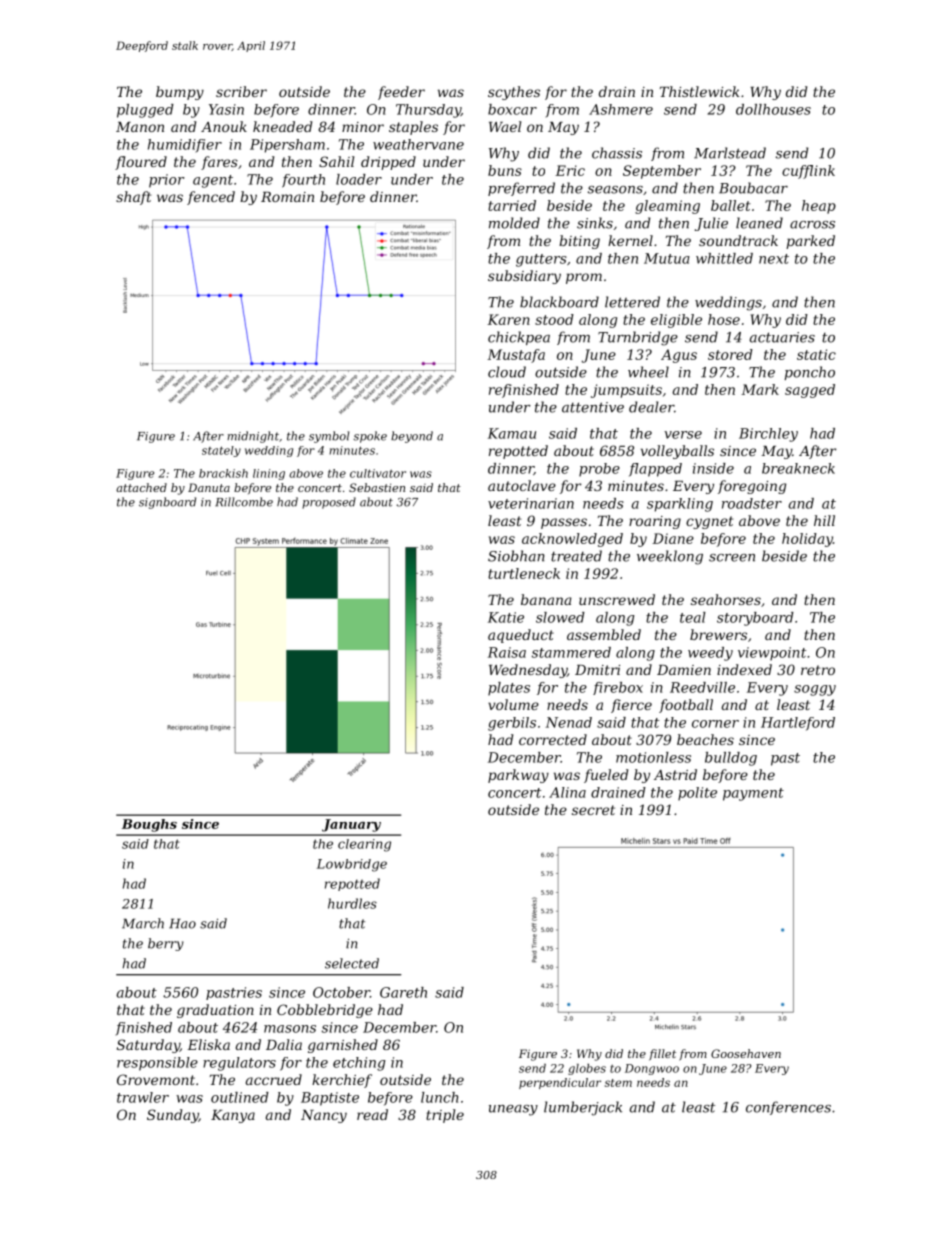  I want to click on passes, so click(564, 523).
